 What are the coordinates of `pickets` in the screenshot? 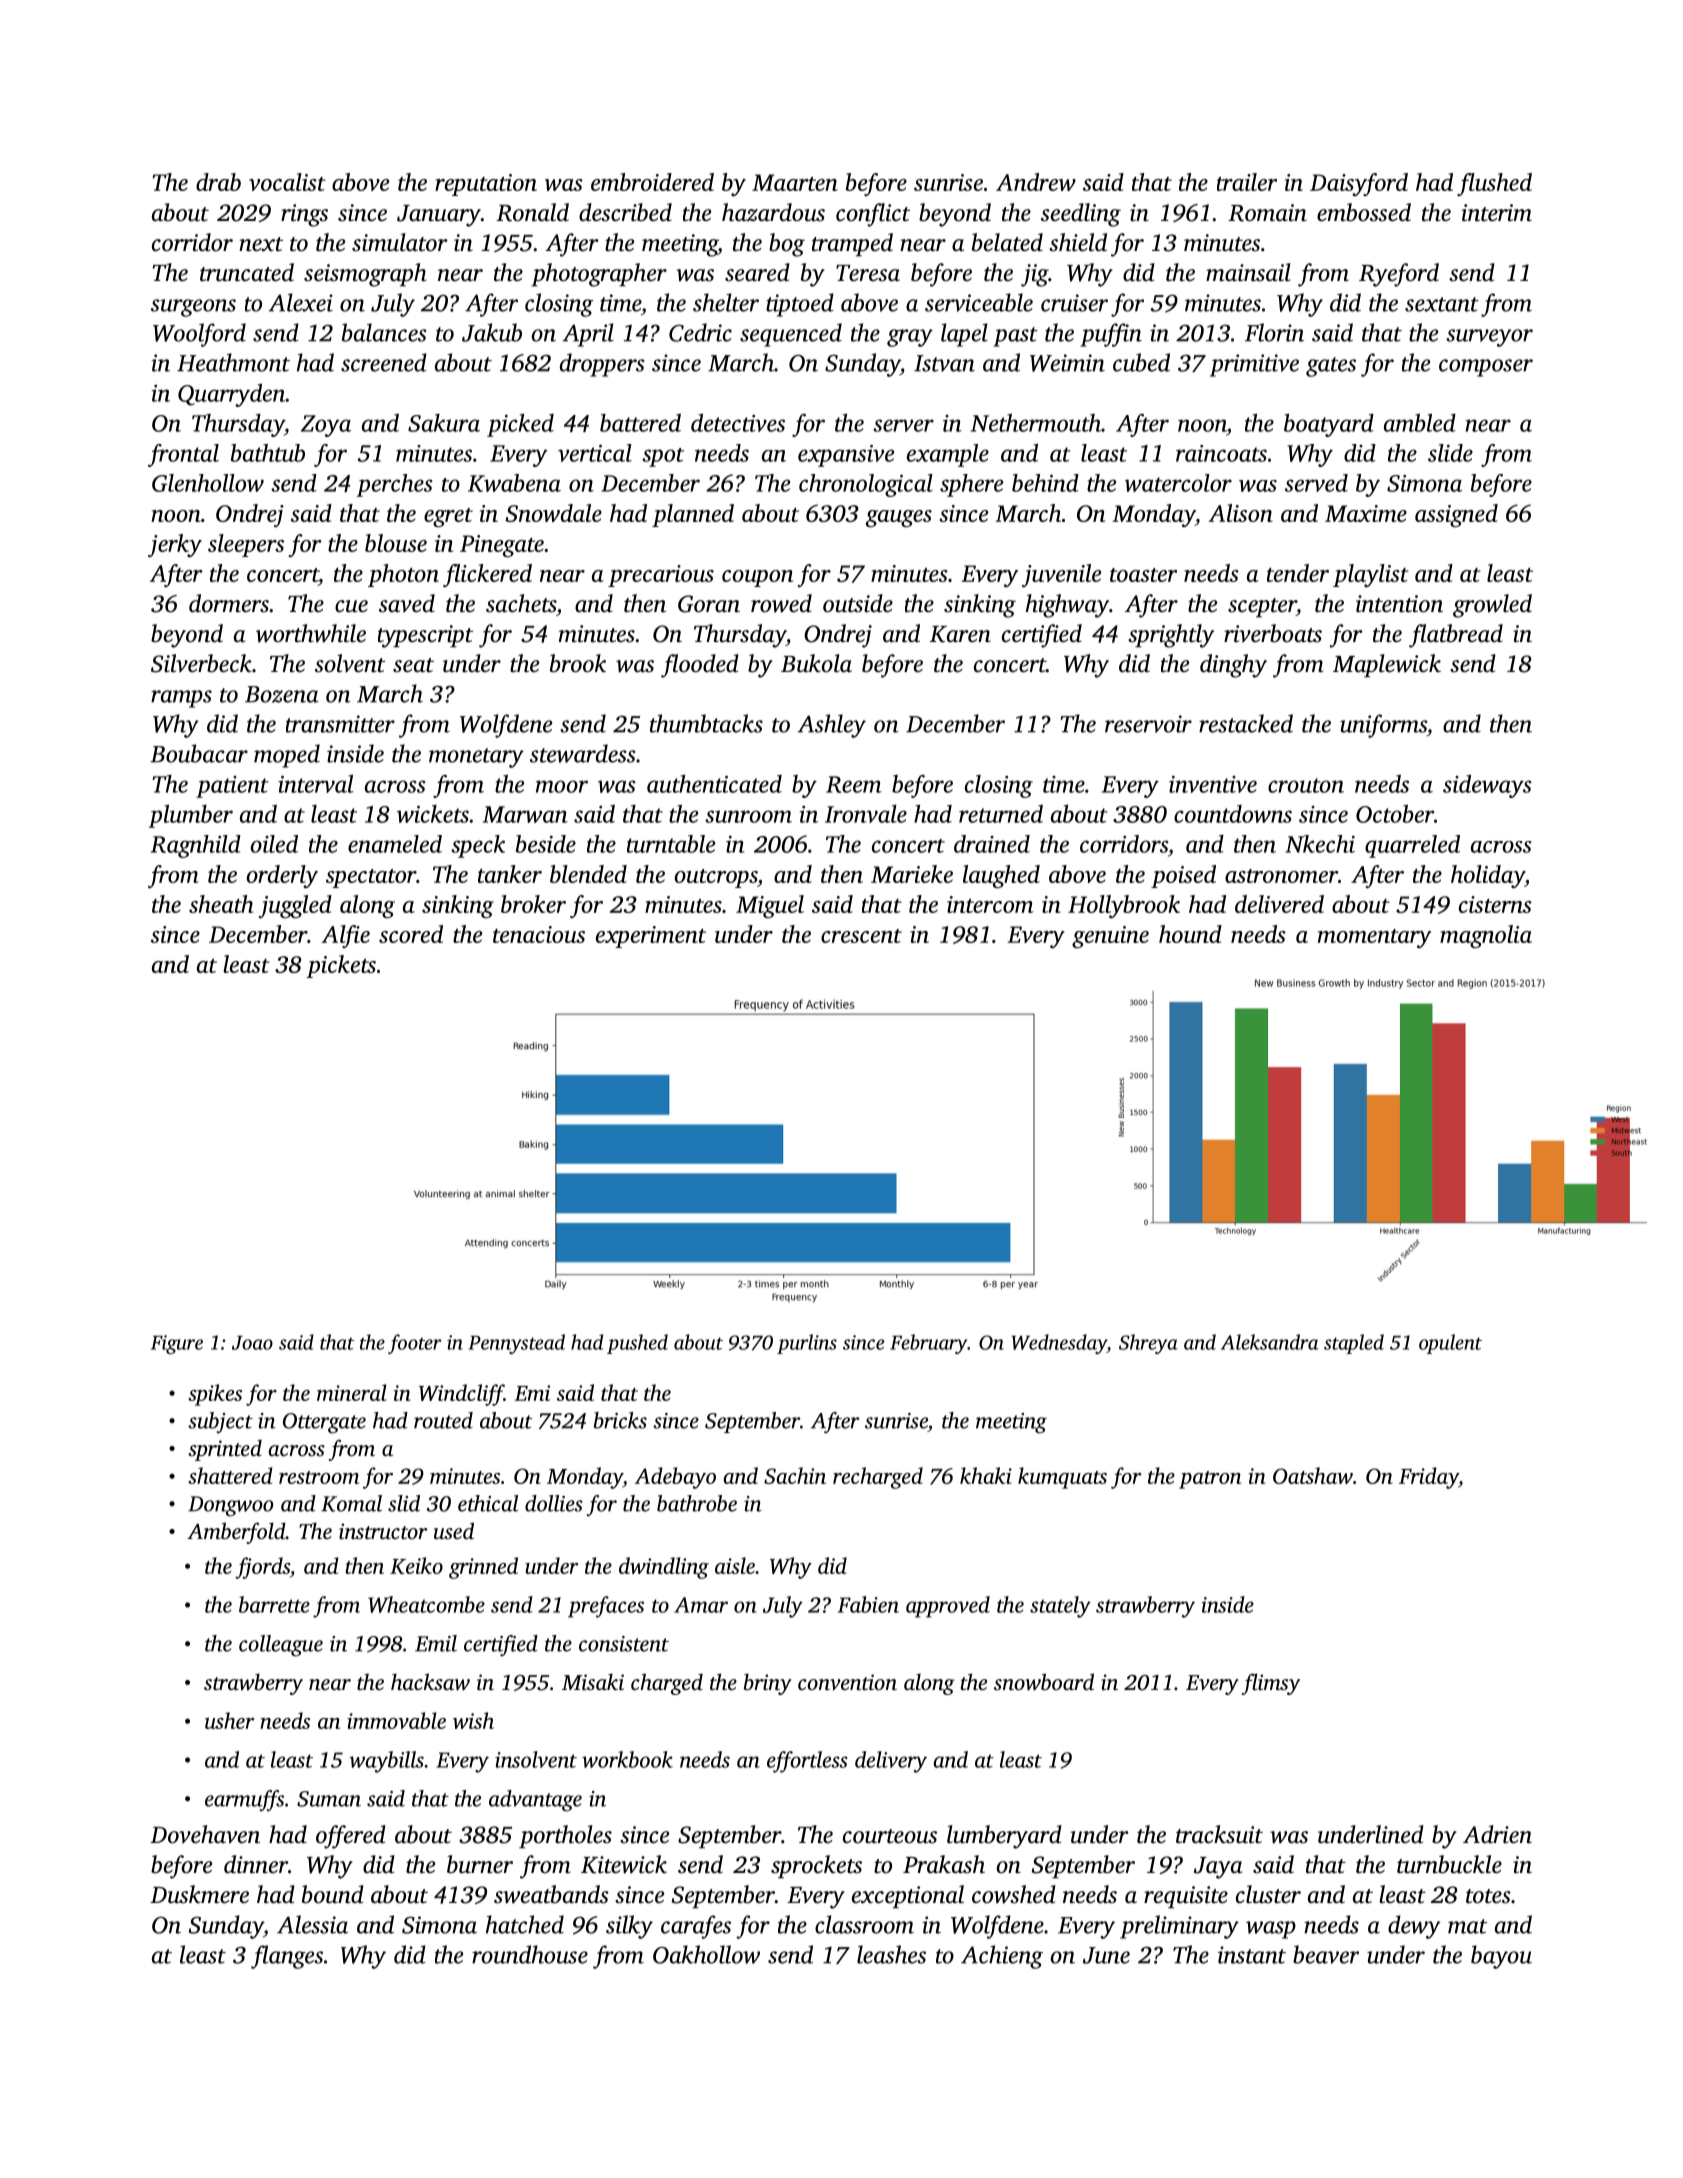 It's located at (341, 966).
